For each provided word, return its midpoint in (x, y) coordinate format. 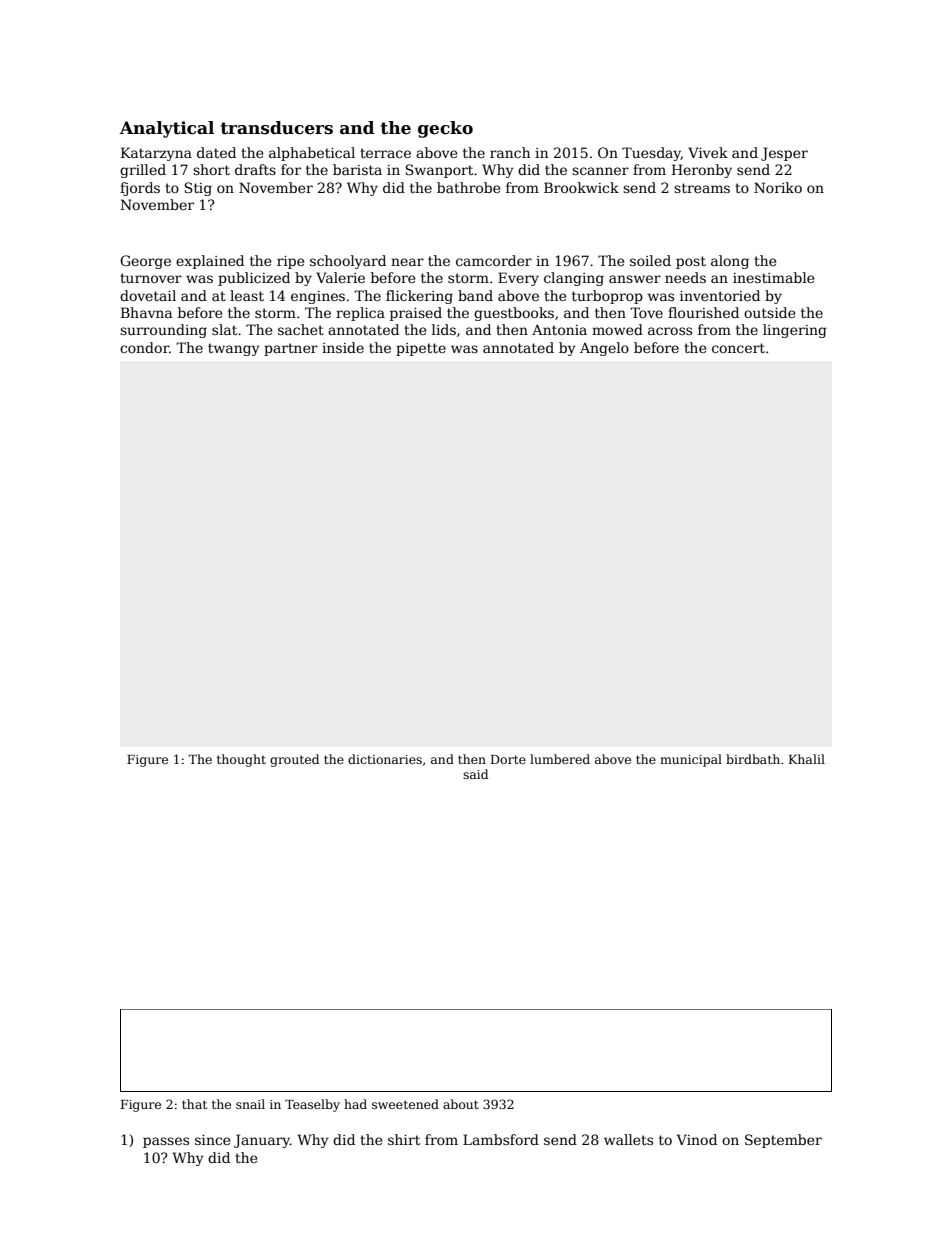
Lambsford (501, 1139)
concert (738, 348)
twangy (234, 349)
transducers (277, 128)
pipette (421, 349)
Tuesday (651, 154)
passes (166, 1142)
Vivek (708, 152)
